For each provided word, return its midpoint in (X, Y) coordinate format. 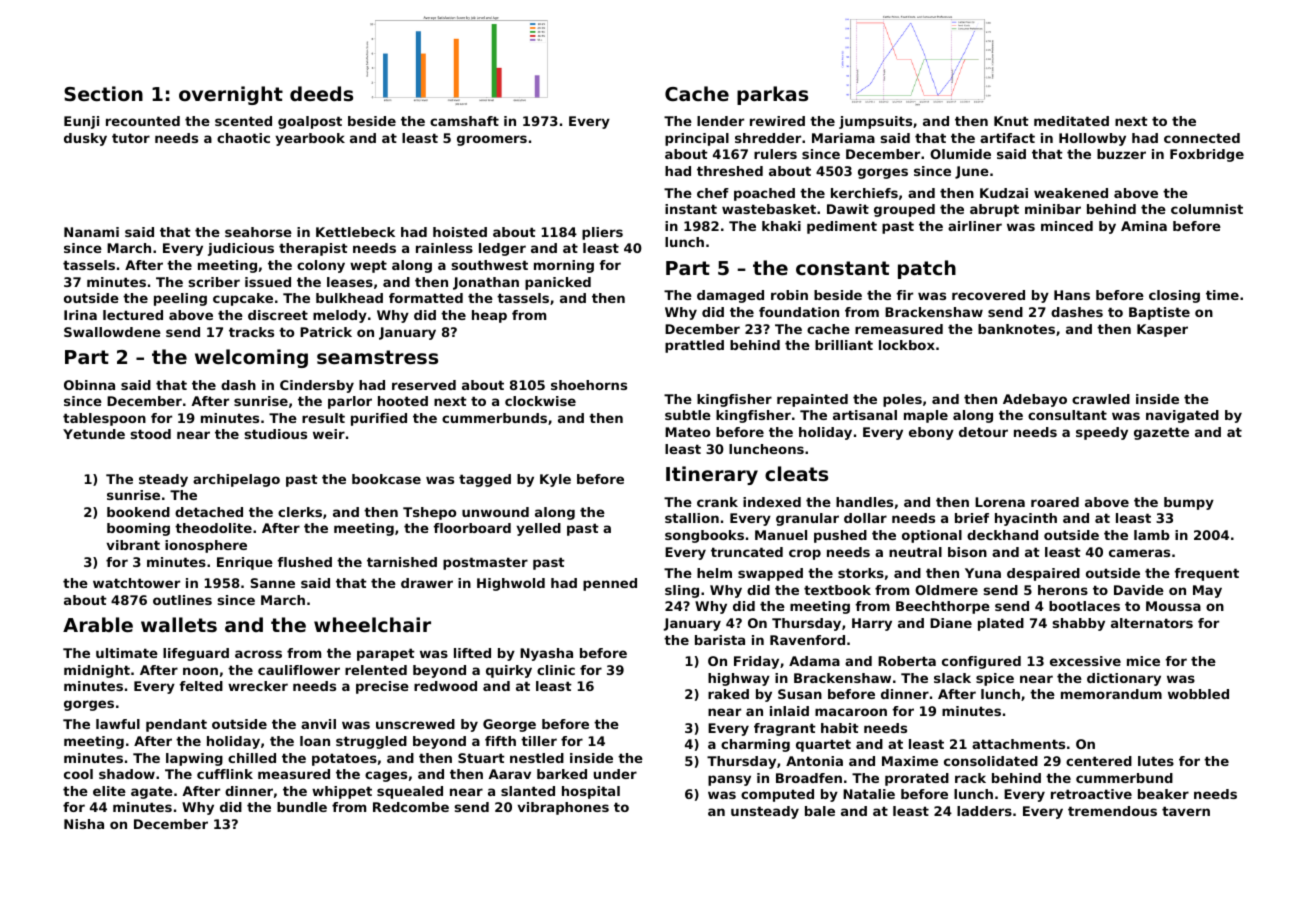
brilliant (844, 345)
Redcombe (411, 807)
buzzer (1121, 154)
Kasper (1162, 330)
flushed (304, 562)
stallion (692, 518)
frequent (1206, 574)
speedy (1102, 433)
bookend (138, 512)
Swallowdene (112, 332)
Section (103, 93)
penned (610, 584)
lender (720, 121)
